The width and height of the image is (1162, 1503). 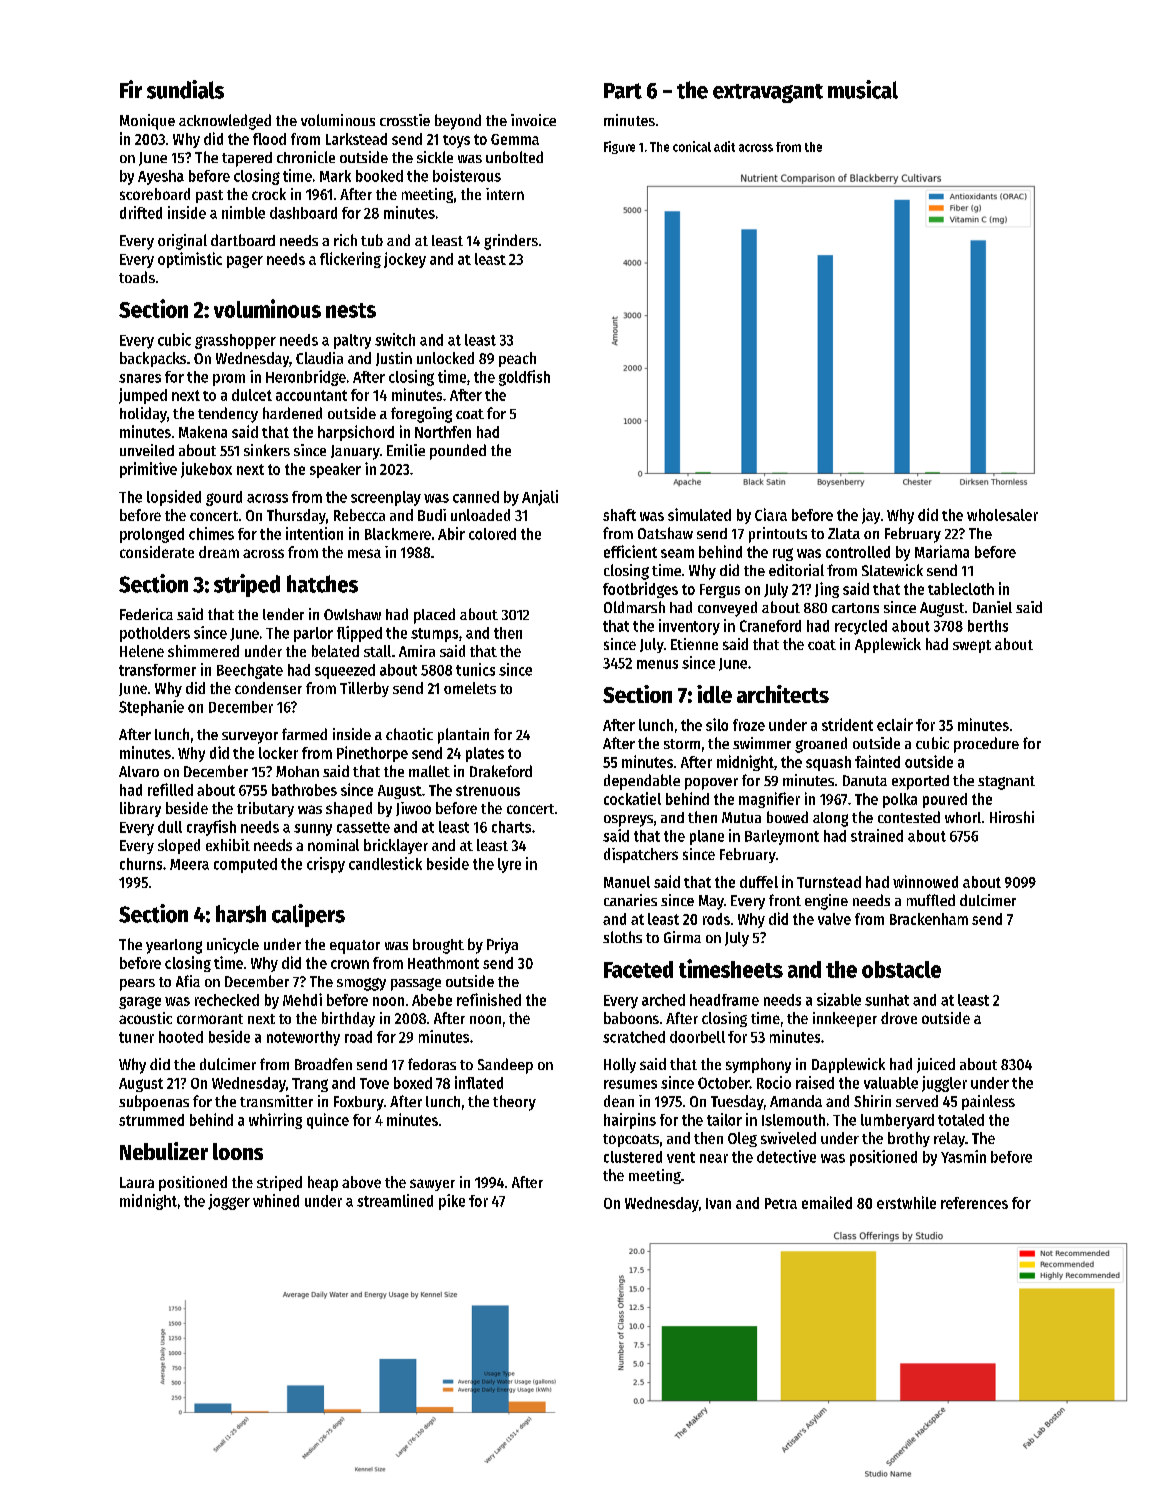 What do you see at coordinates (269, 139) in the image?
I see `flood` at bounding box center [269, 139].
